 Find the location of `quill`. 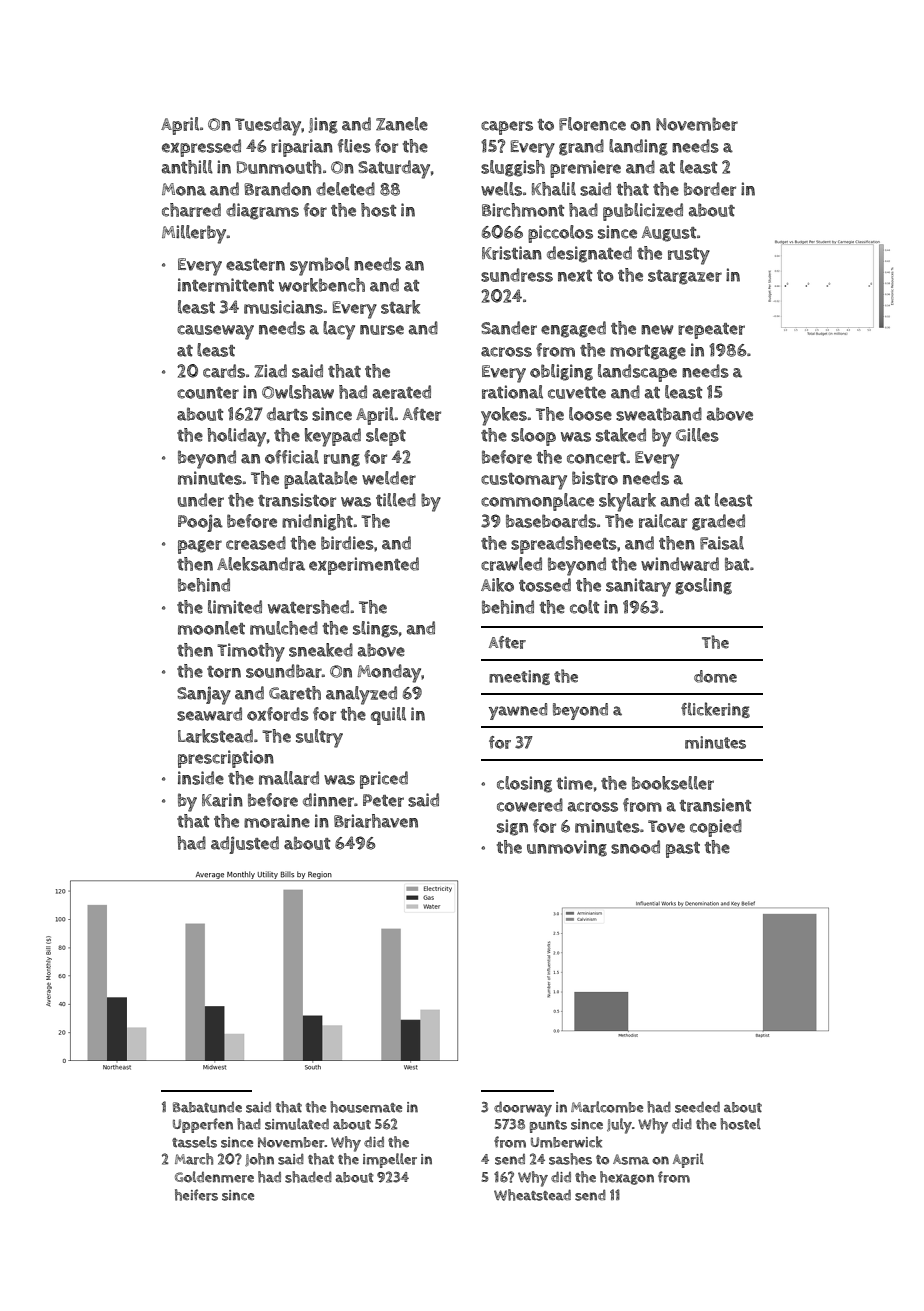

quill is located at coordinates (388, 716).
